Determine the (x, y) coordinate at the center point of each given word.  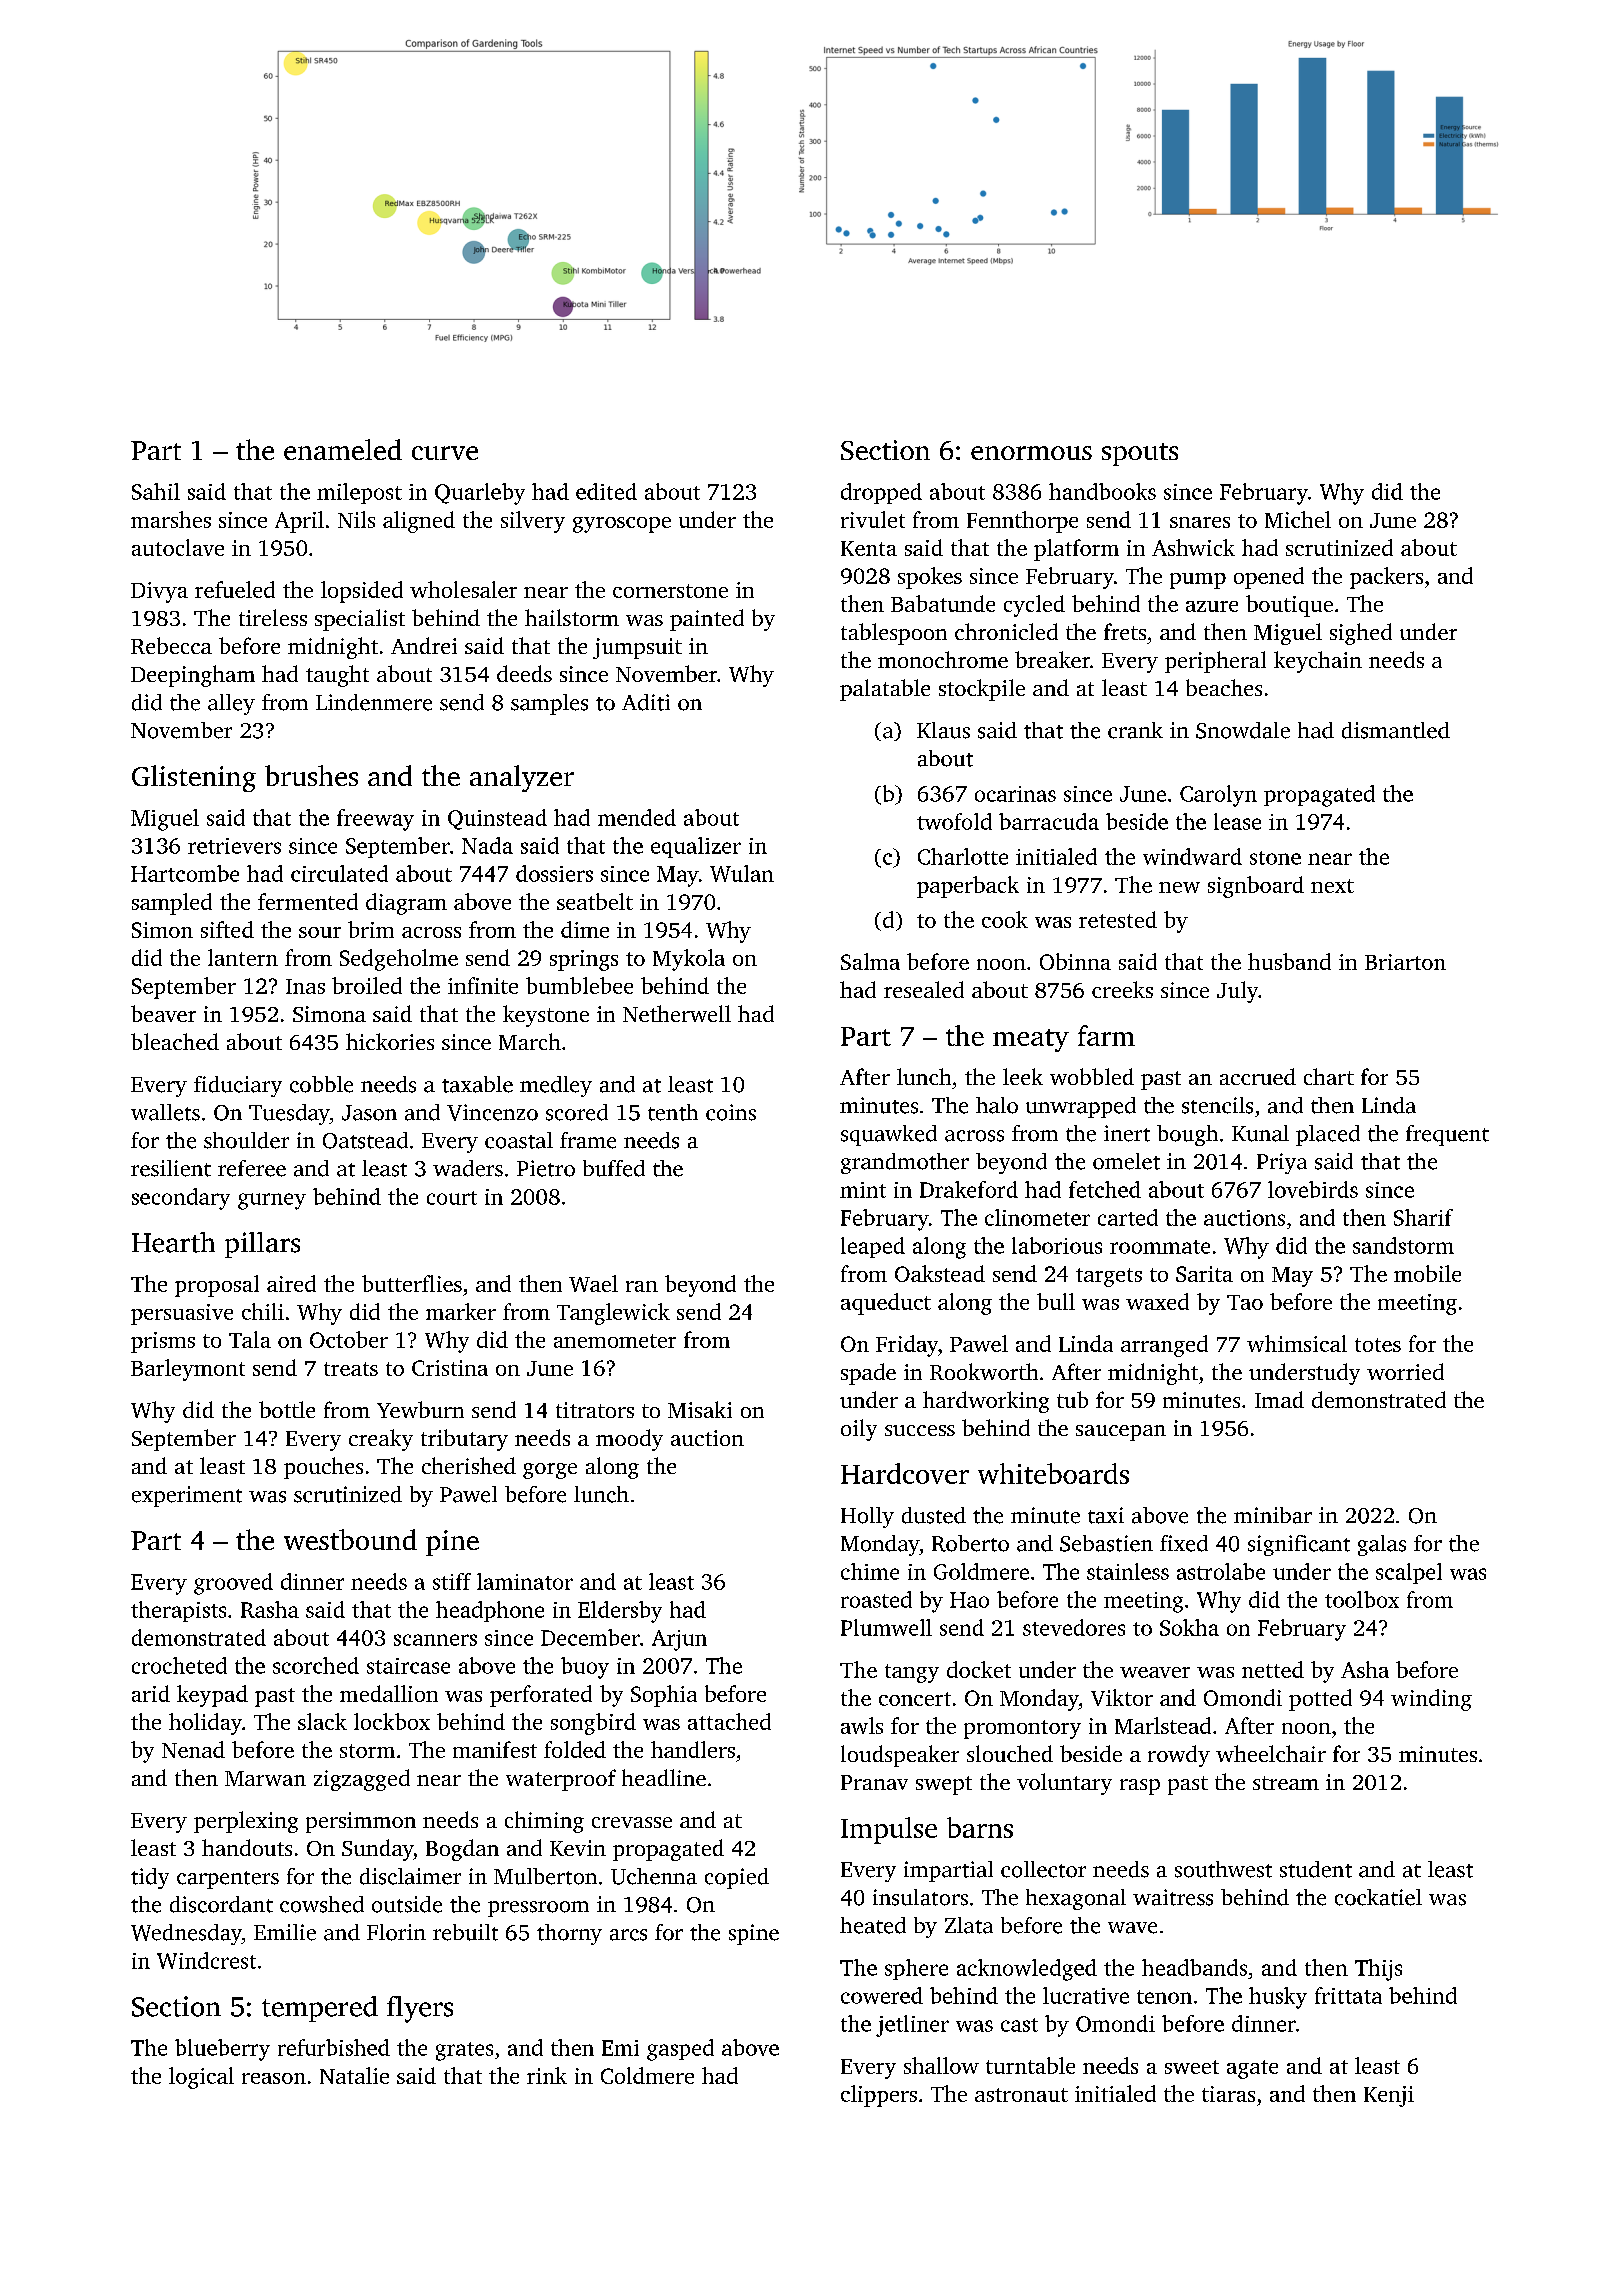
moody (629, 1440)
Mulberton (545, 1876)
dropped (881, 493)
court (452, 1198)
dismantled (1396, 730)
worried (1405, 1371)
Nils (356, 519)
